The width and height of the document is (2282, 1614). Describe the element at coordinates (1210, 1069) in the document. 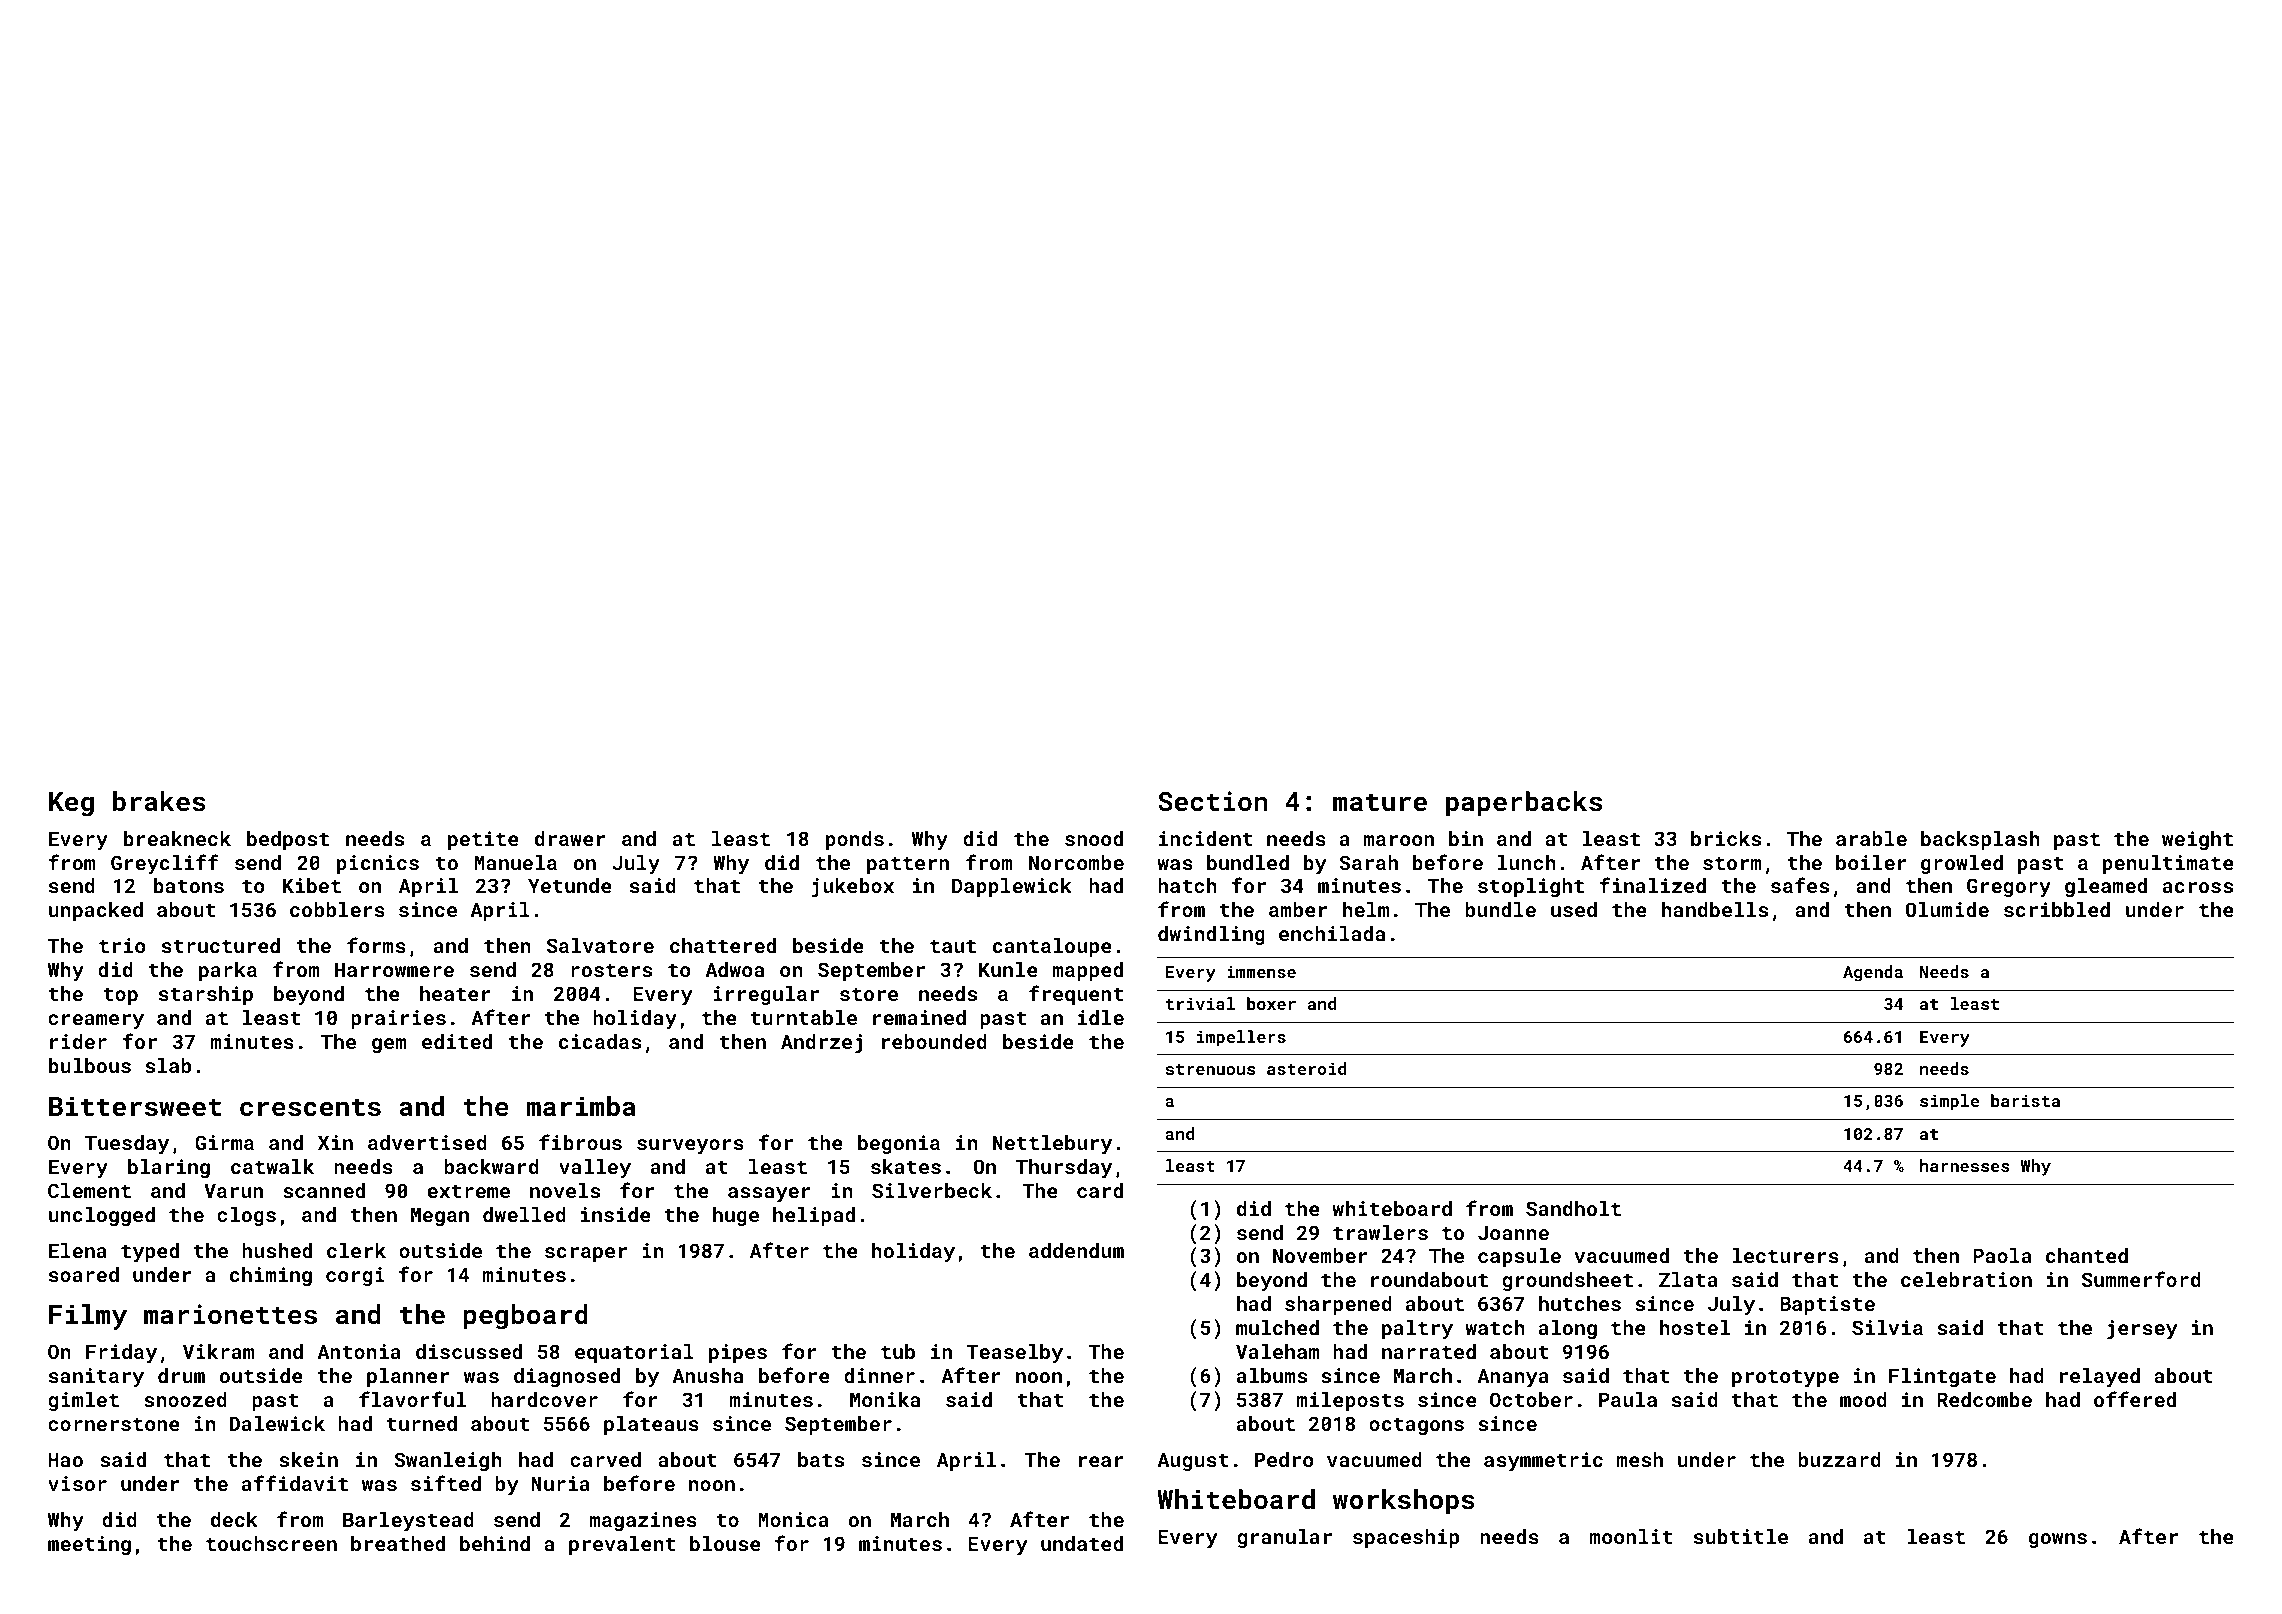

I see `strenuous` at that location.
